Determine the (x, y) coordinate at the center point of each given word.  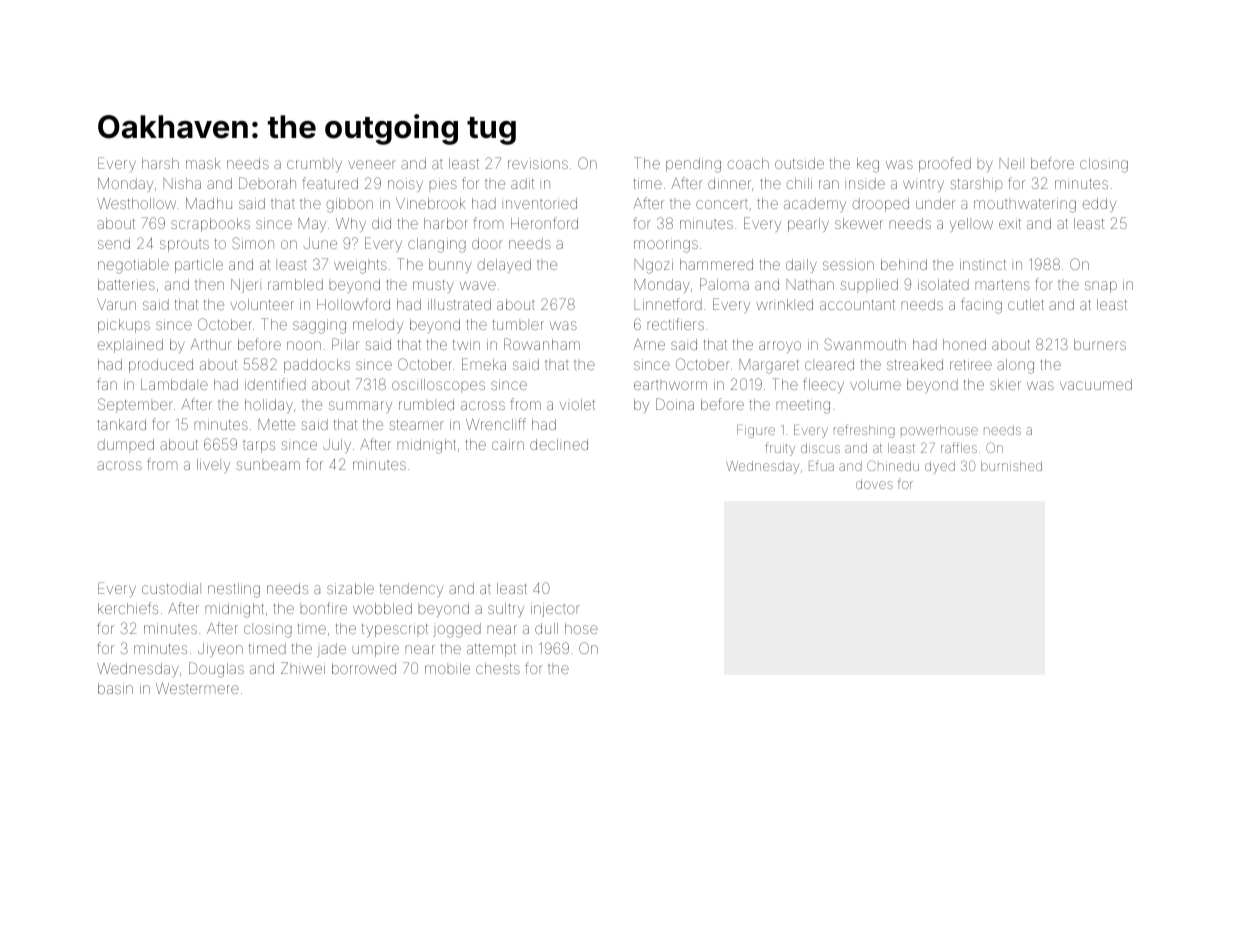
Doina (675, 404)
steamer (416, 425)
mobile (447, 668)
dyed (940, 467)
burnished (1011, 466)
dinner (729, 183)
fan (107, 384)
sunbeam (268, 464)
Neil (1012, 163)
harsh (160, 163)
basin (115, 688)
